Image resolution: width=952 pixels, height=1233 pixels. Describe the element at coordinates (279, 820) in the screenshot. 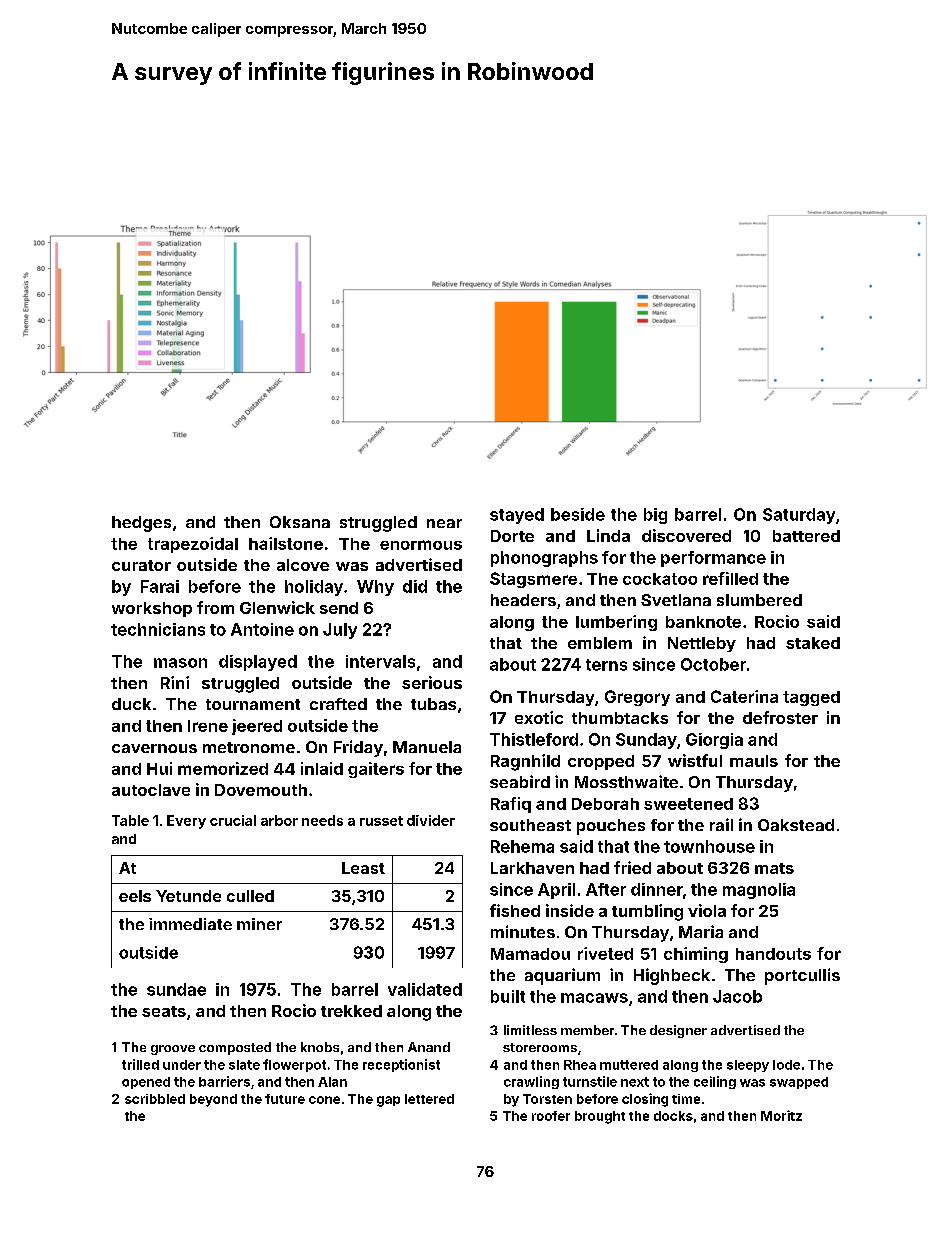

I see `arbor` at that location.
